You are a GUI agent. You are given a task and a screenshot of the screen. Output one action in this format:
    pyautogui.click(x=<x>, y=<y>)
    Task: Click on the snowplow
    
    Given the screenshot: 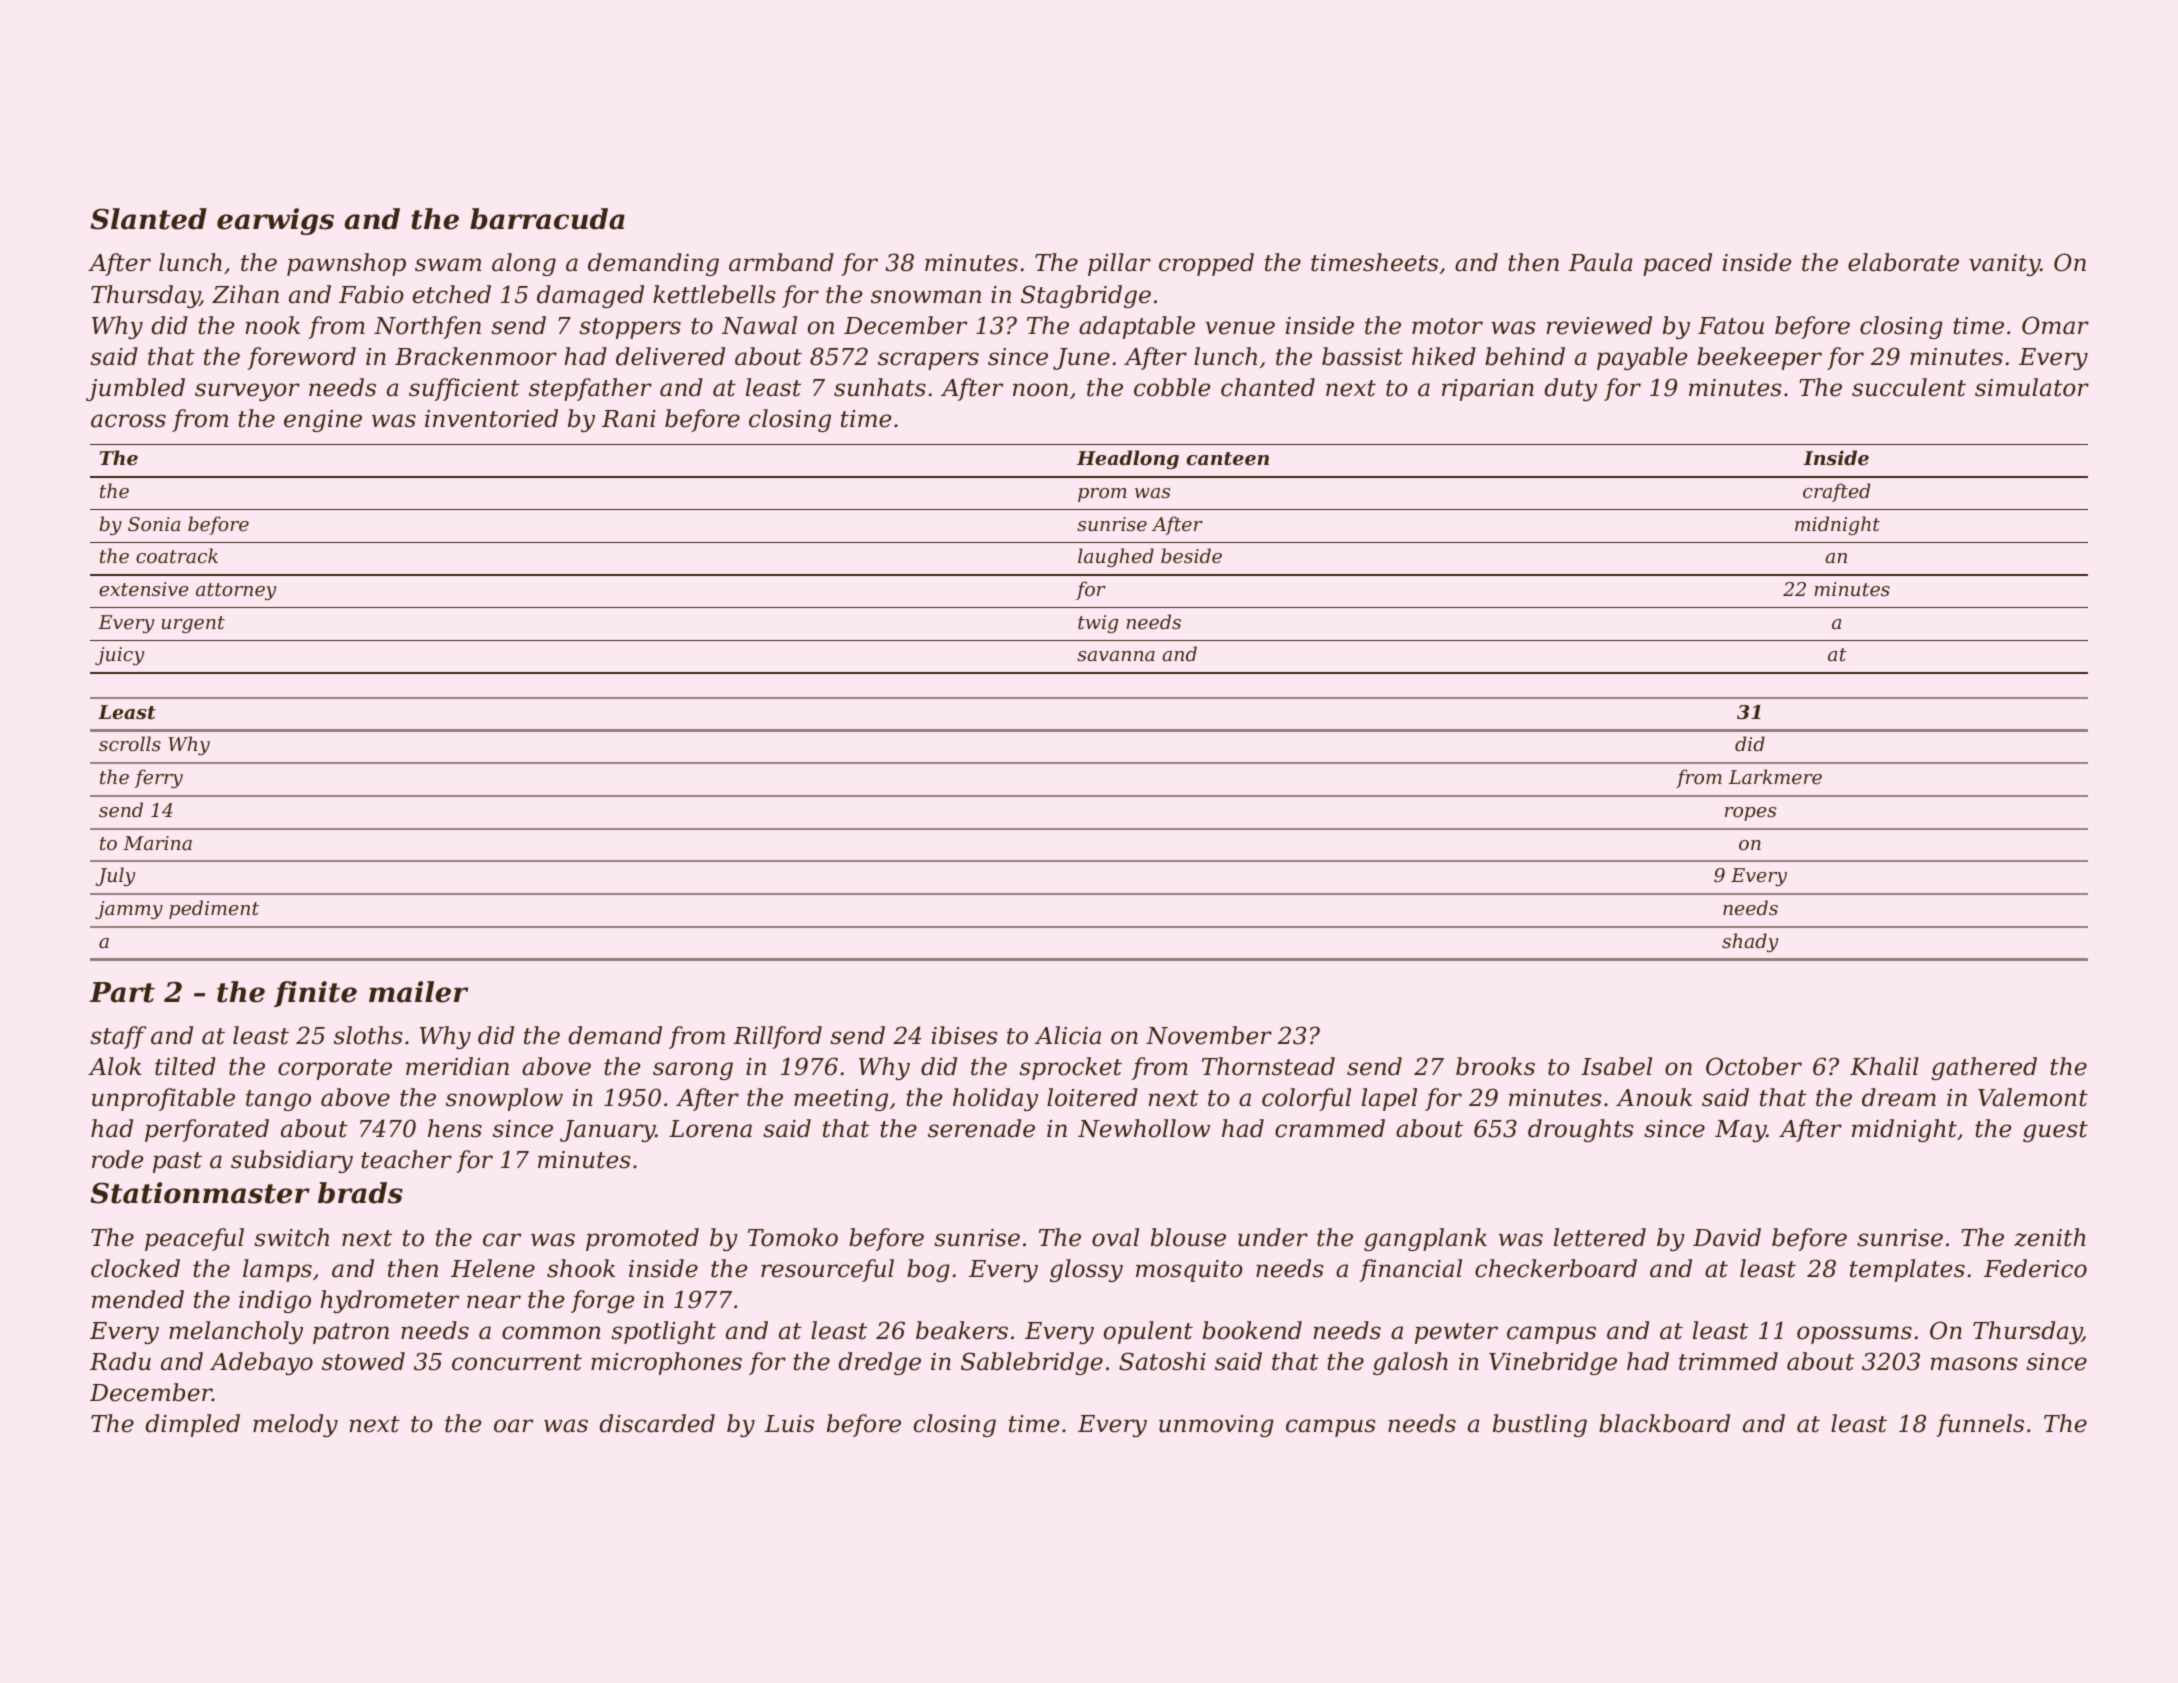 What is the action you would take?
    pyautogui.click(x=504, y=1099)
